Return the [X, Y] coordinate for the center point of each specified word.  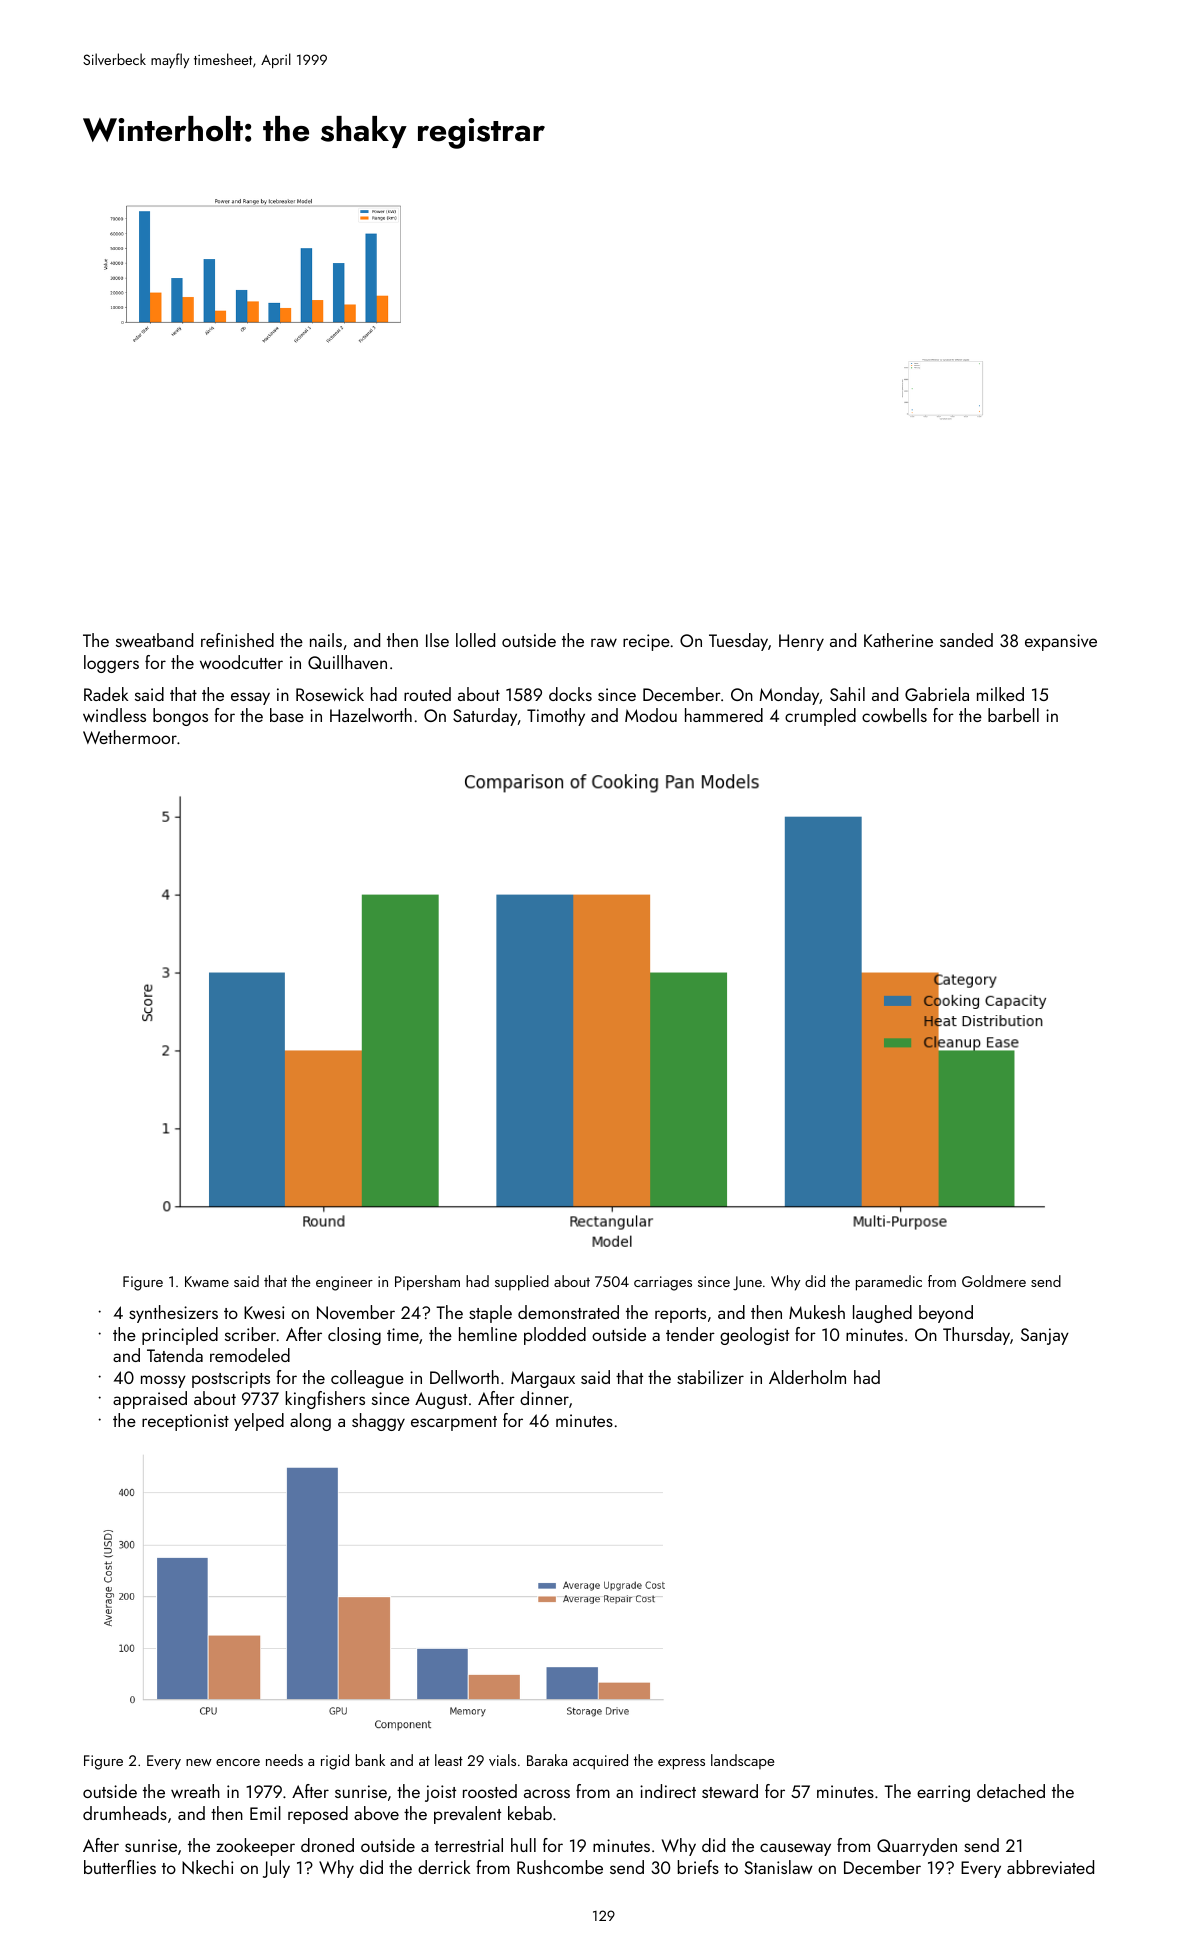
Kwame [207, 1281]
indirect [668, 1791]
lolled [475, 640]
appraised [150, 1400]
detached [1011, 1791]
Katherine [898, 640]
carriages [663, 1283]
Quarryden [917, 1847]
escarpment [454, 1423]
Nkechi [207, 1867]
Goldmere [994, 1281]
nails [326, 640]
